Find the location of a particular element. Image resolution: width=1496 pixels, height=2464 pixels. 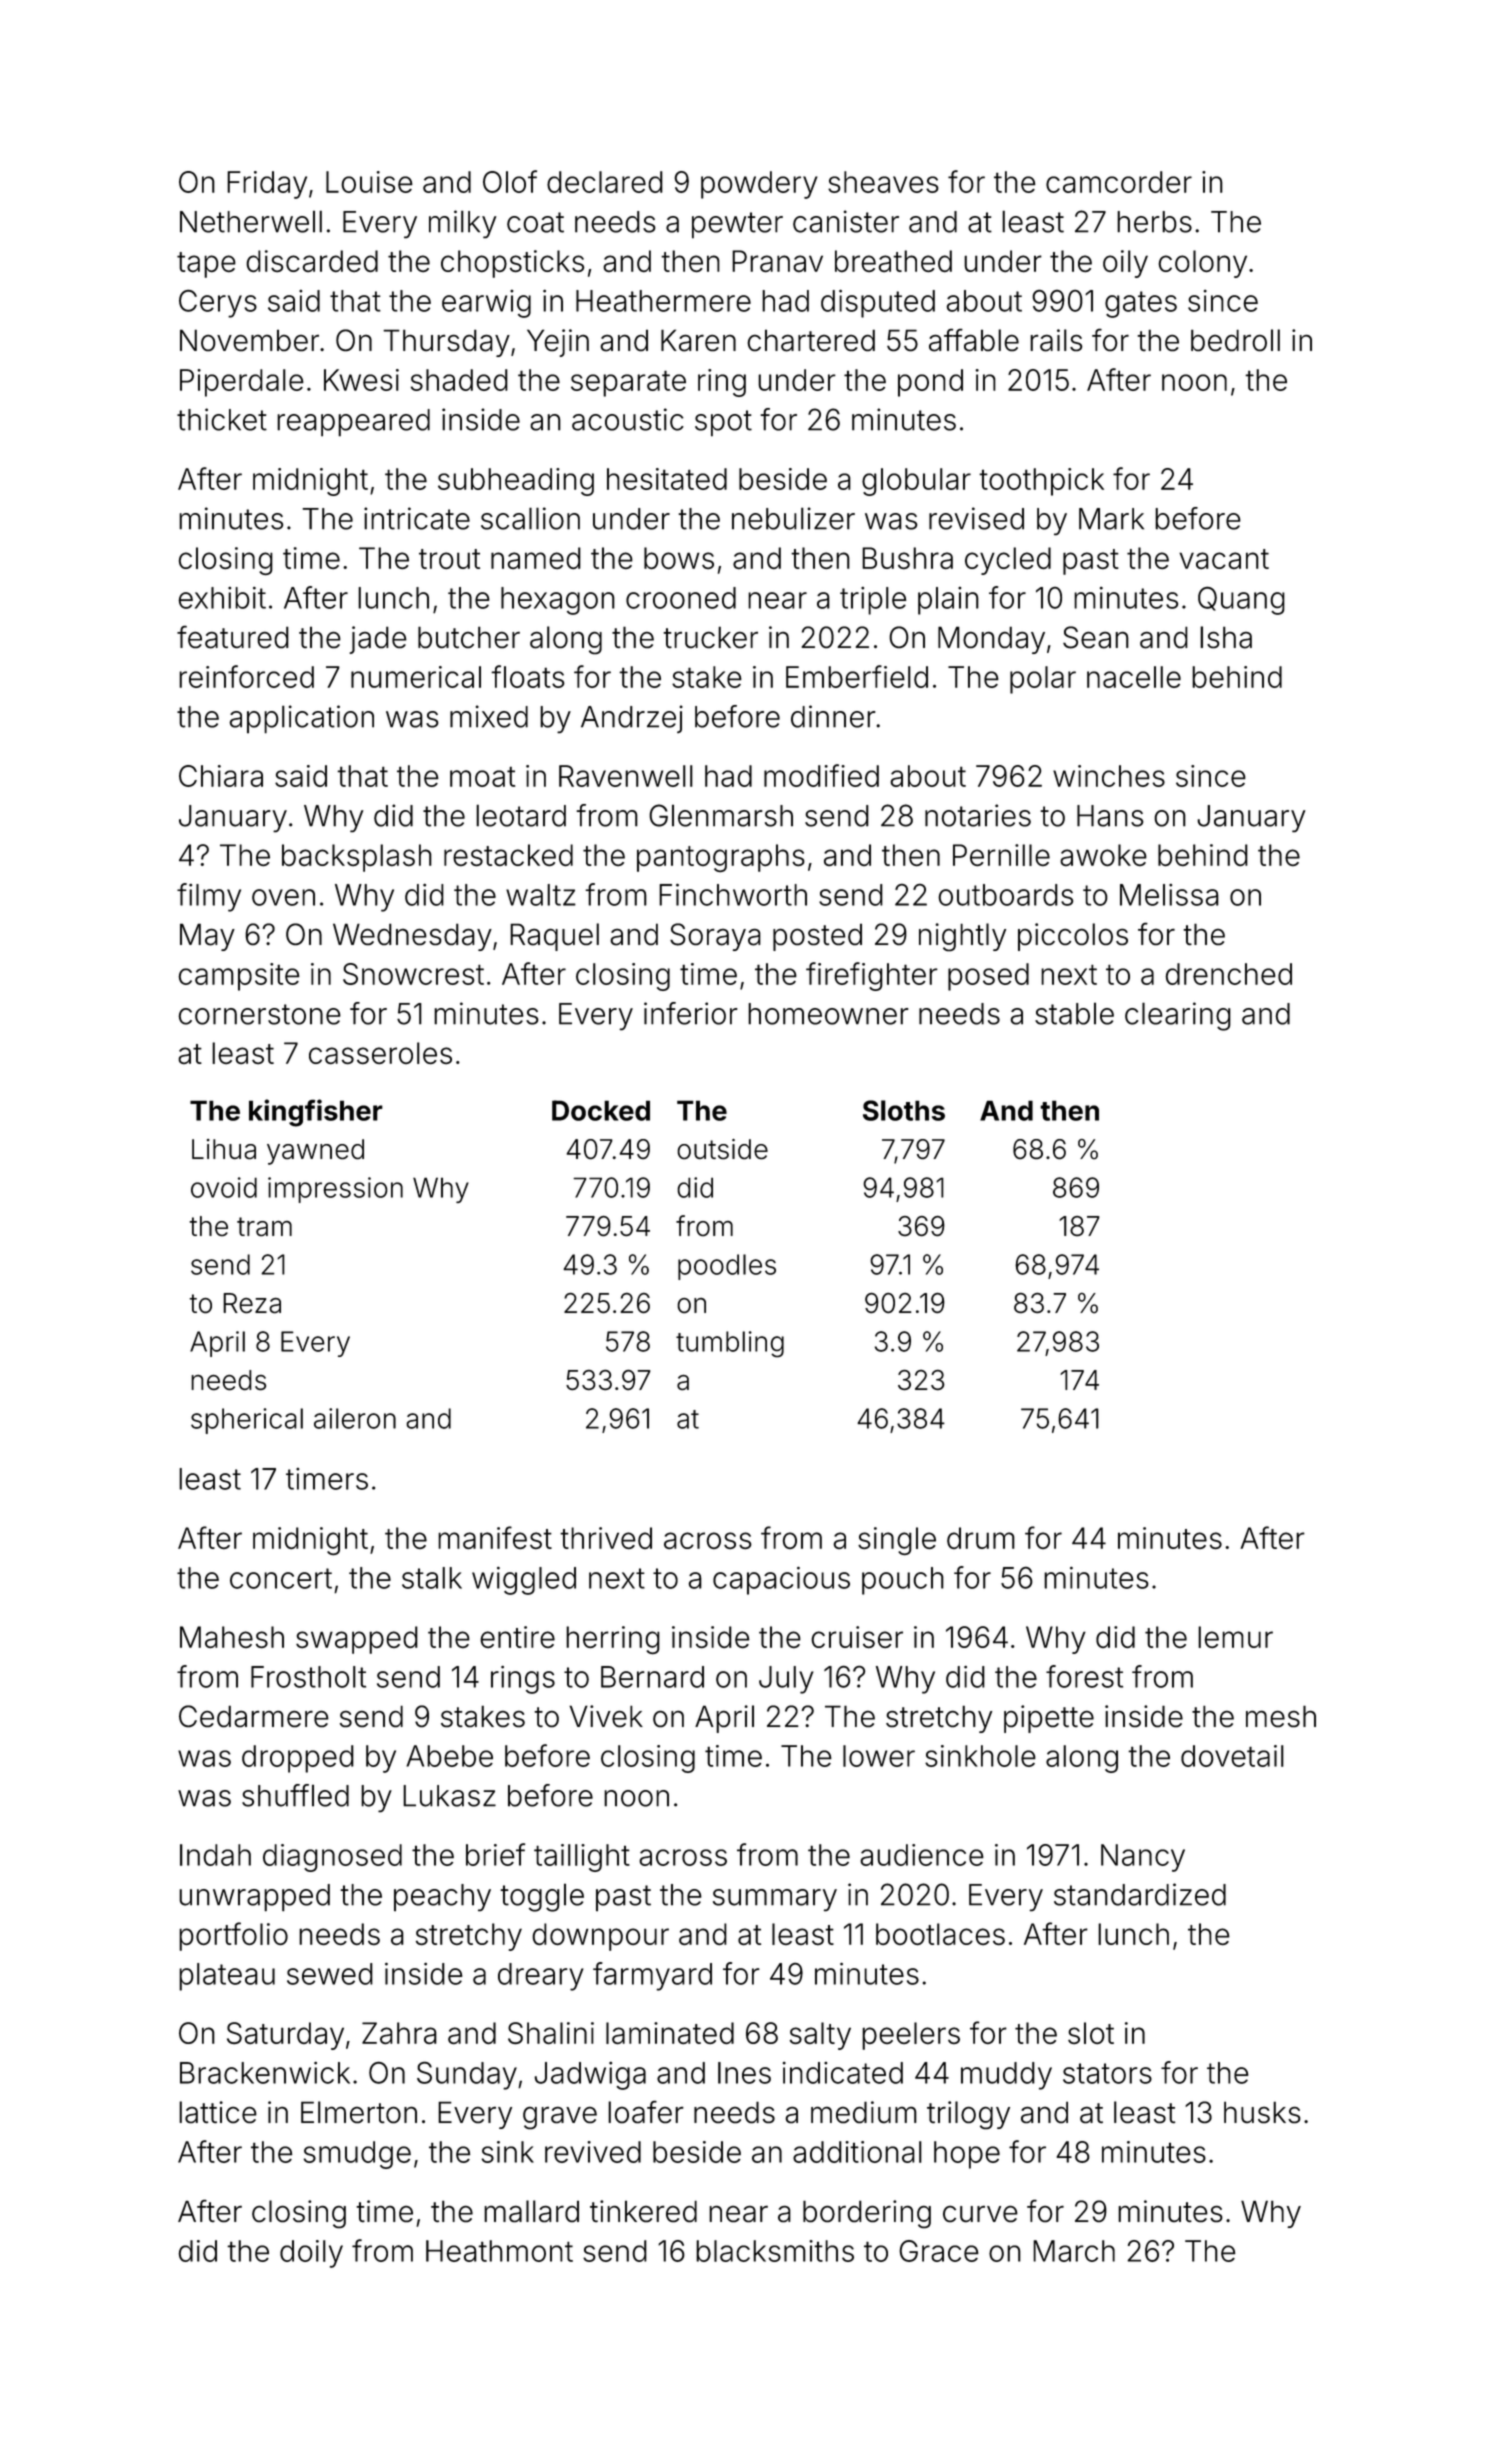

casseroles is located at coordinates (380, 1053).
